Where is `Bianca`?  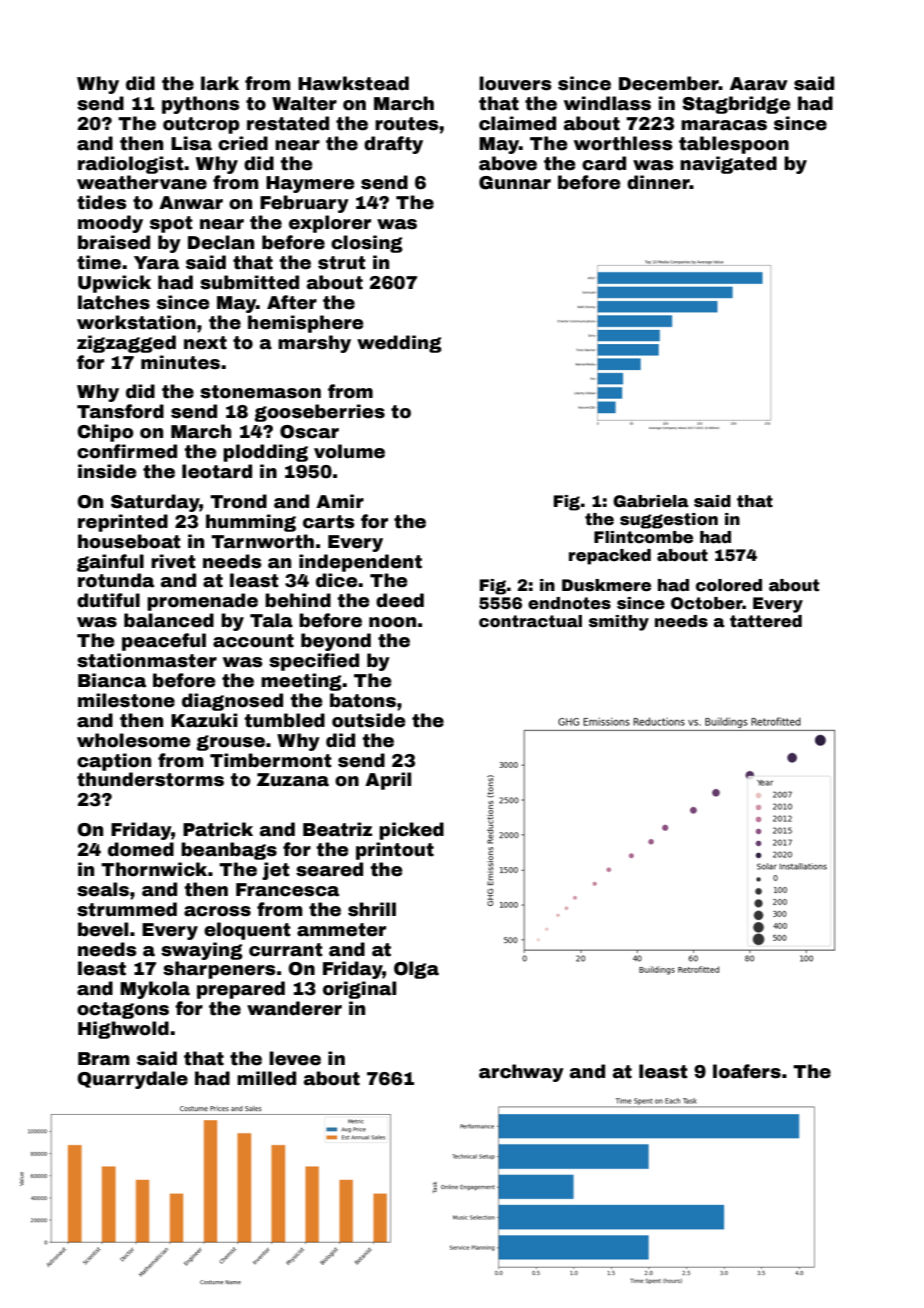
Bianca is located at coordinates (112, 680).
